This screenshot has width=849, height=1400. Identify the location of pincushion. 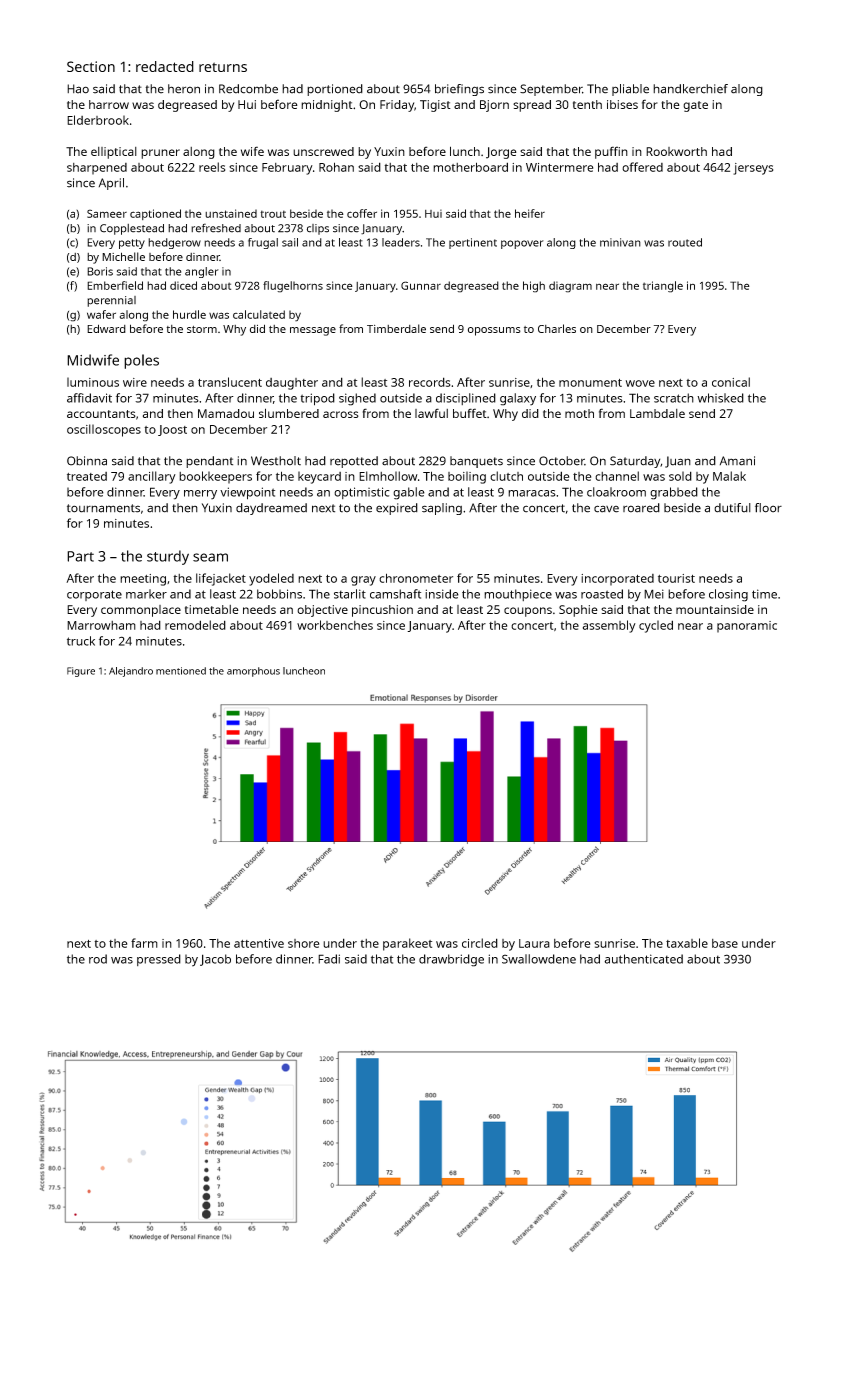
(382, 611).
